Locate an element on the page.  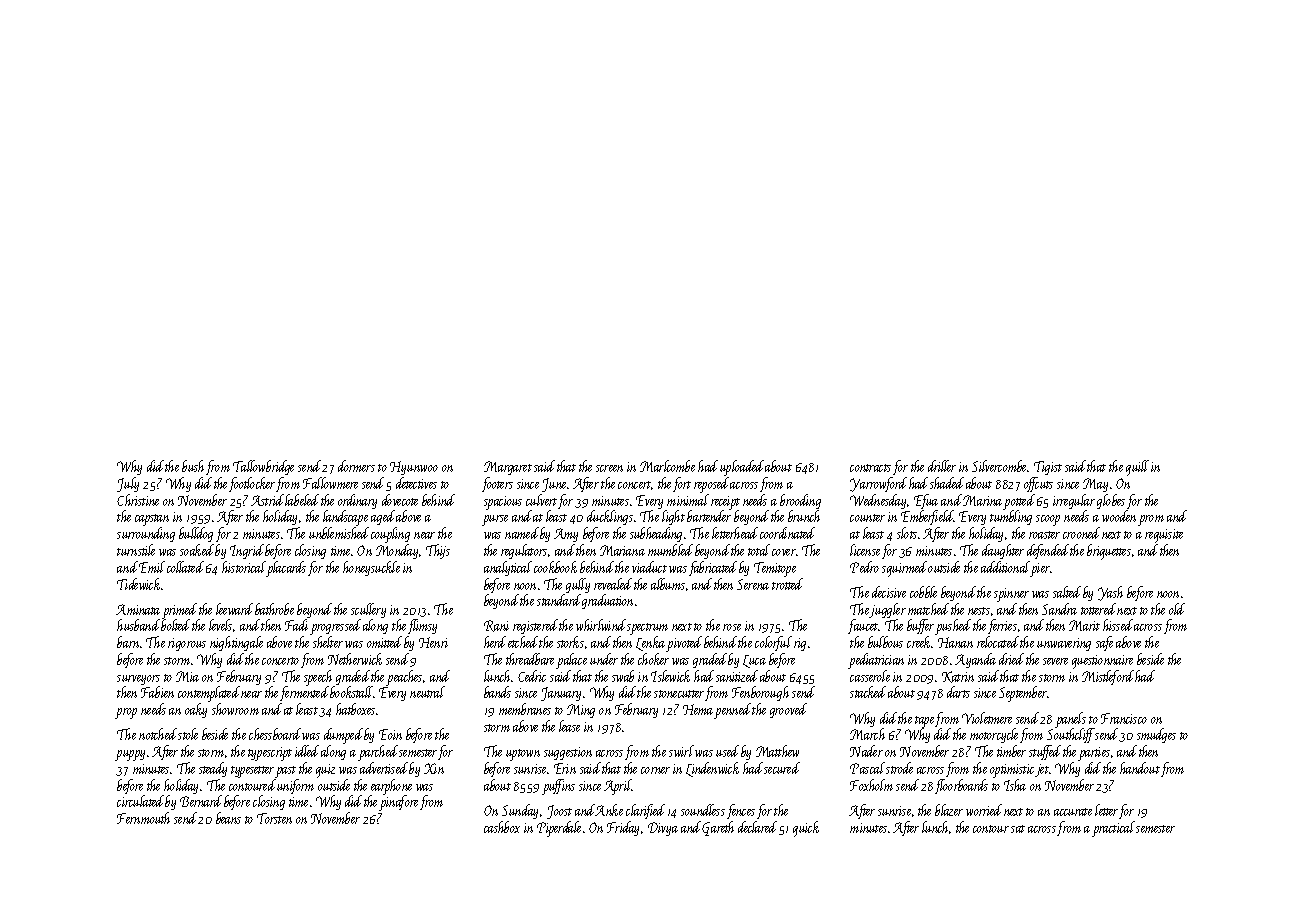
typescript is located at coordinates (270, 754).
